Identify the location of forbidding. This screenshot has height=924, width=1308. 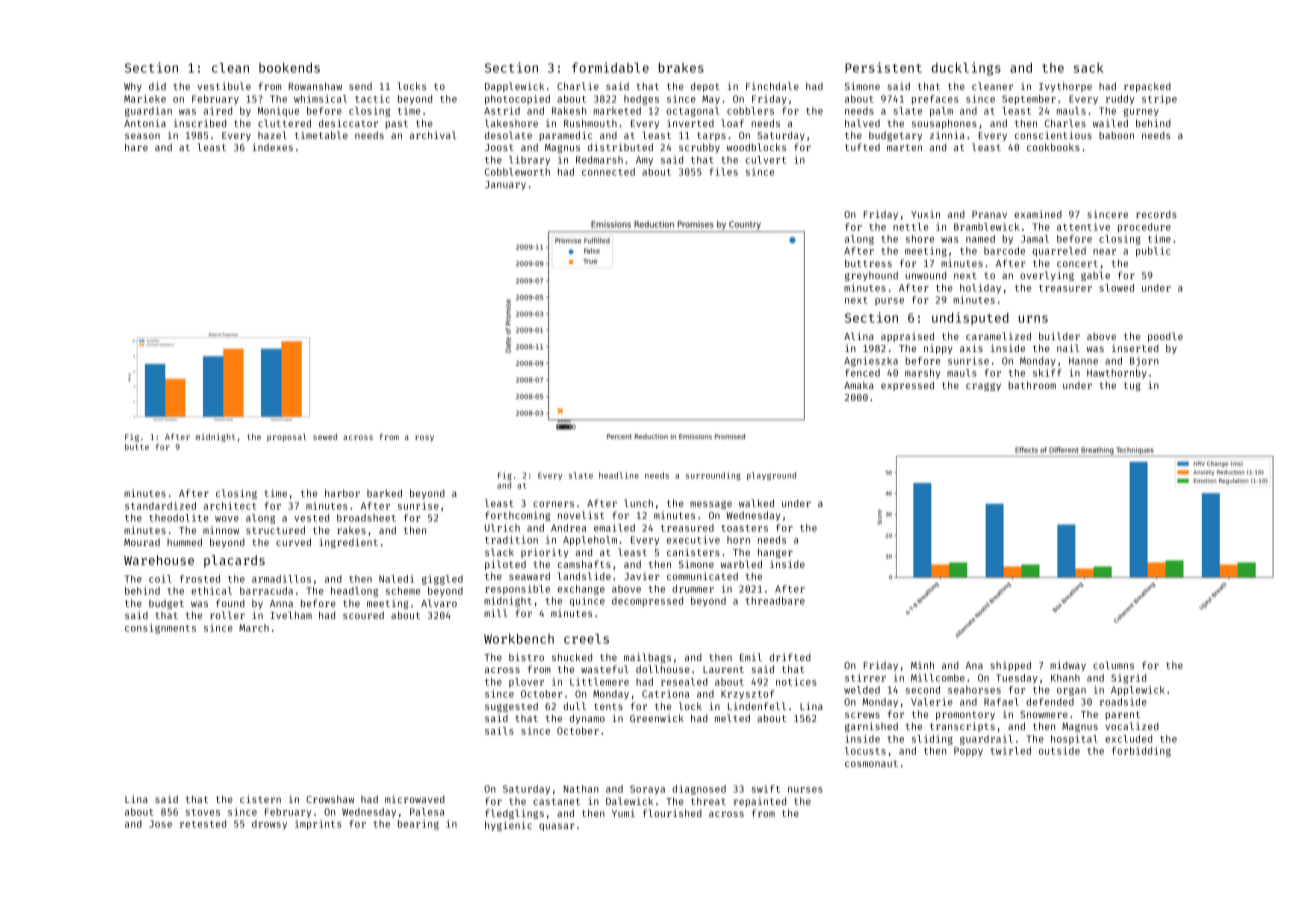
(1141, 752).
